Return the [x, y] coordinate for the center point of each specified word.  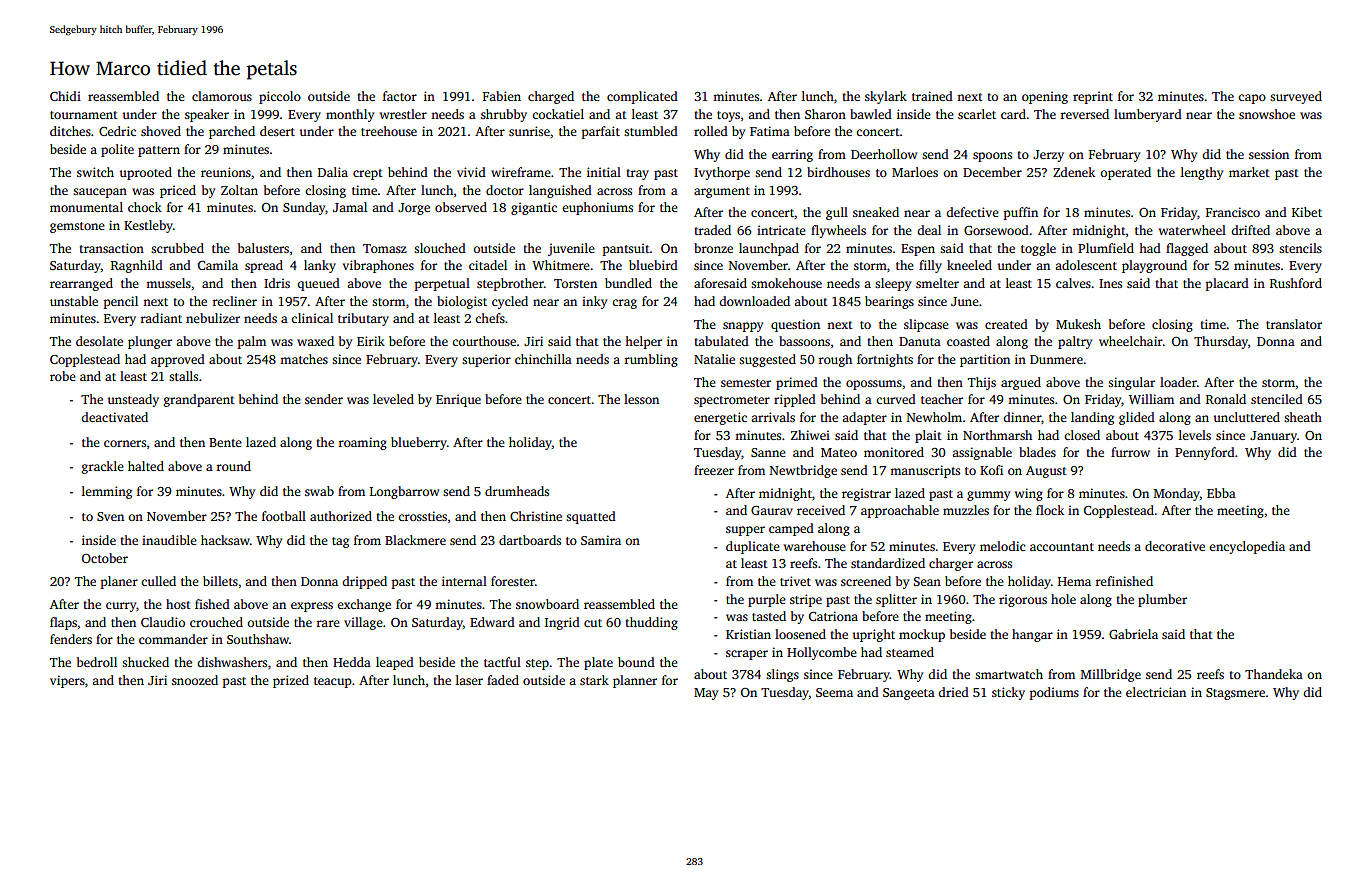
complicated [642, 97]
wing [1029, 494]
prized [291, 681]
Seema [834, 692]
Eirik [371, 341]
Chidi [65, 96]
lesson [641, 399]
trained [932, 96]
